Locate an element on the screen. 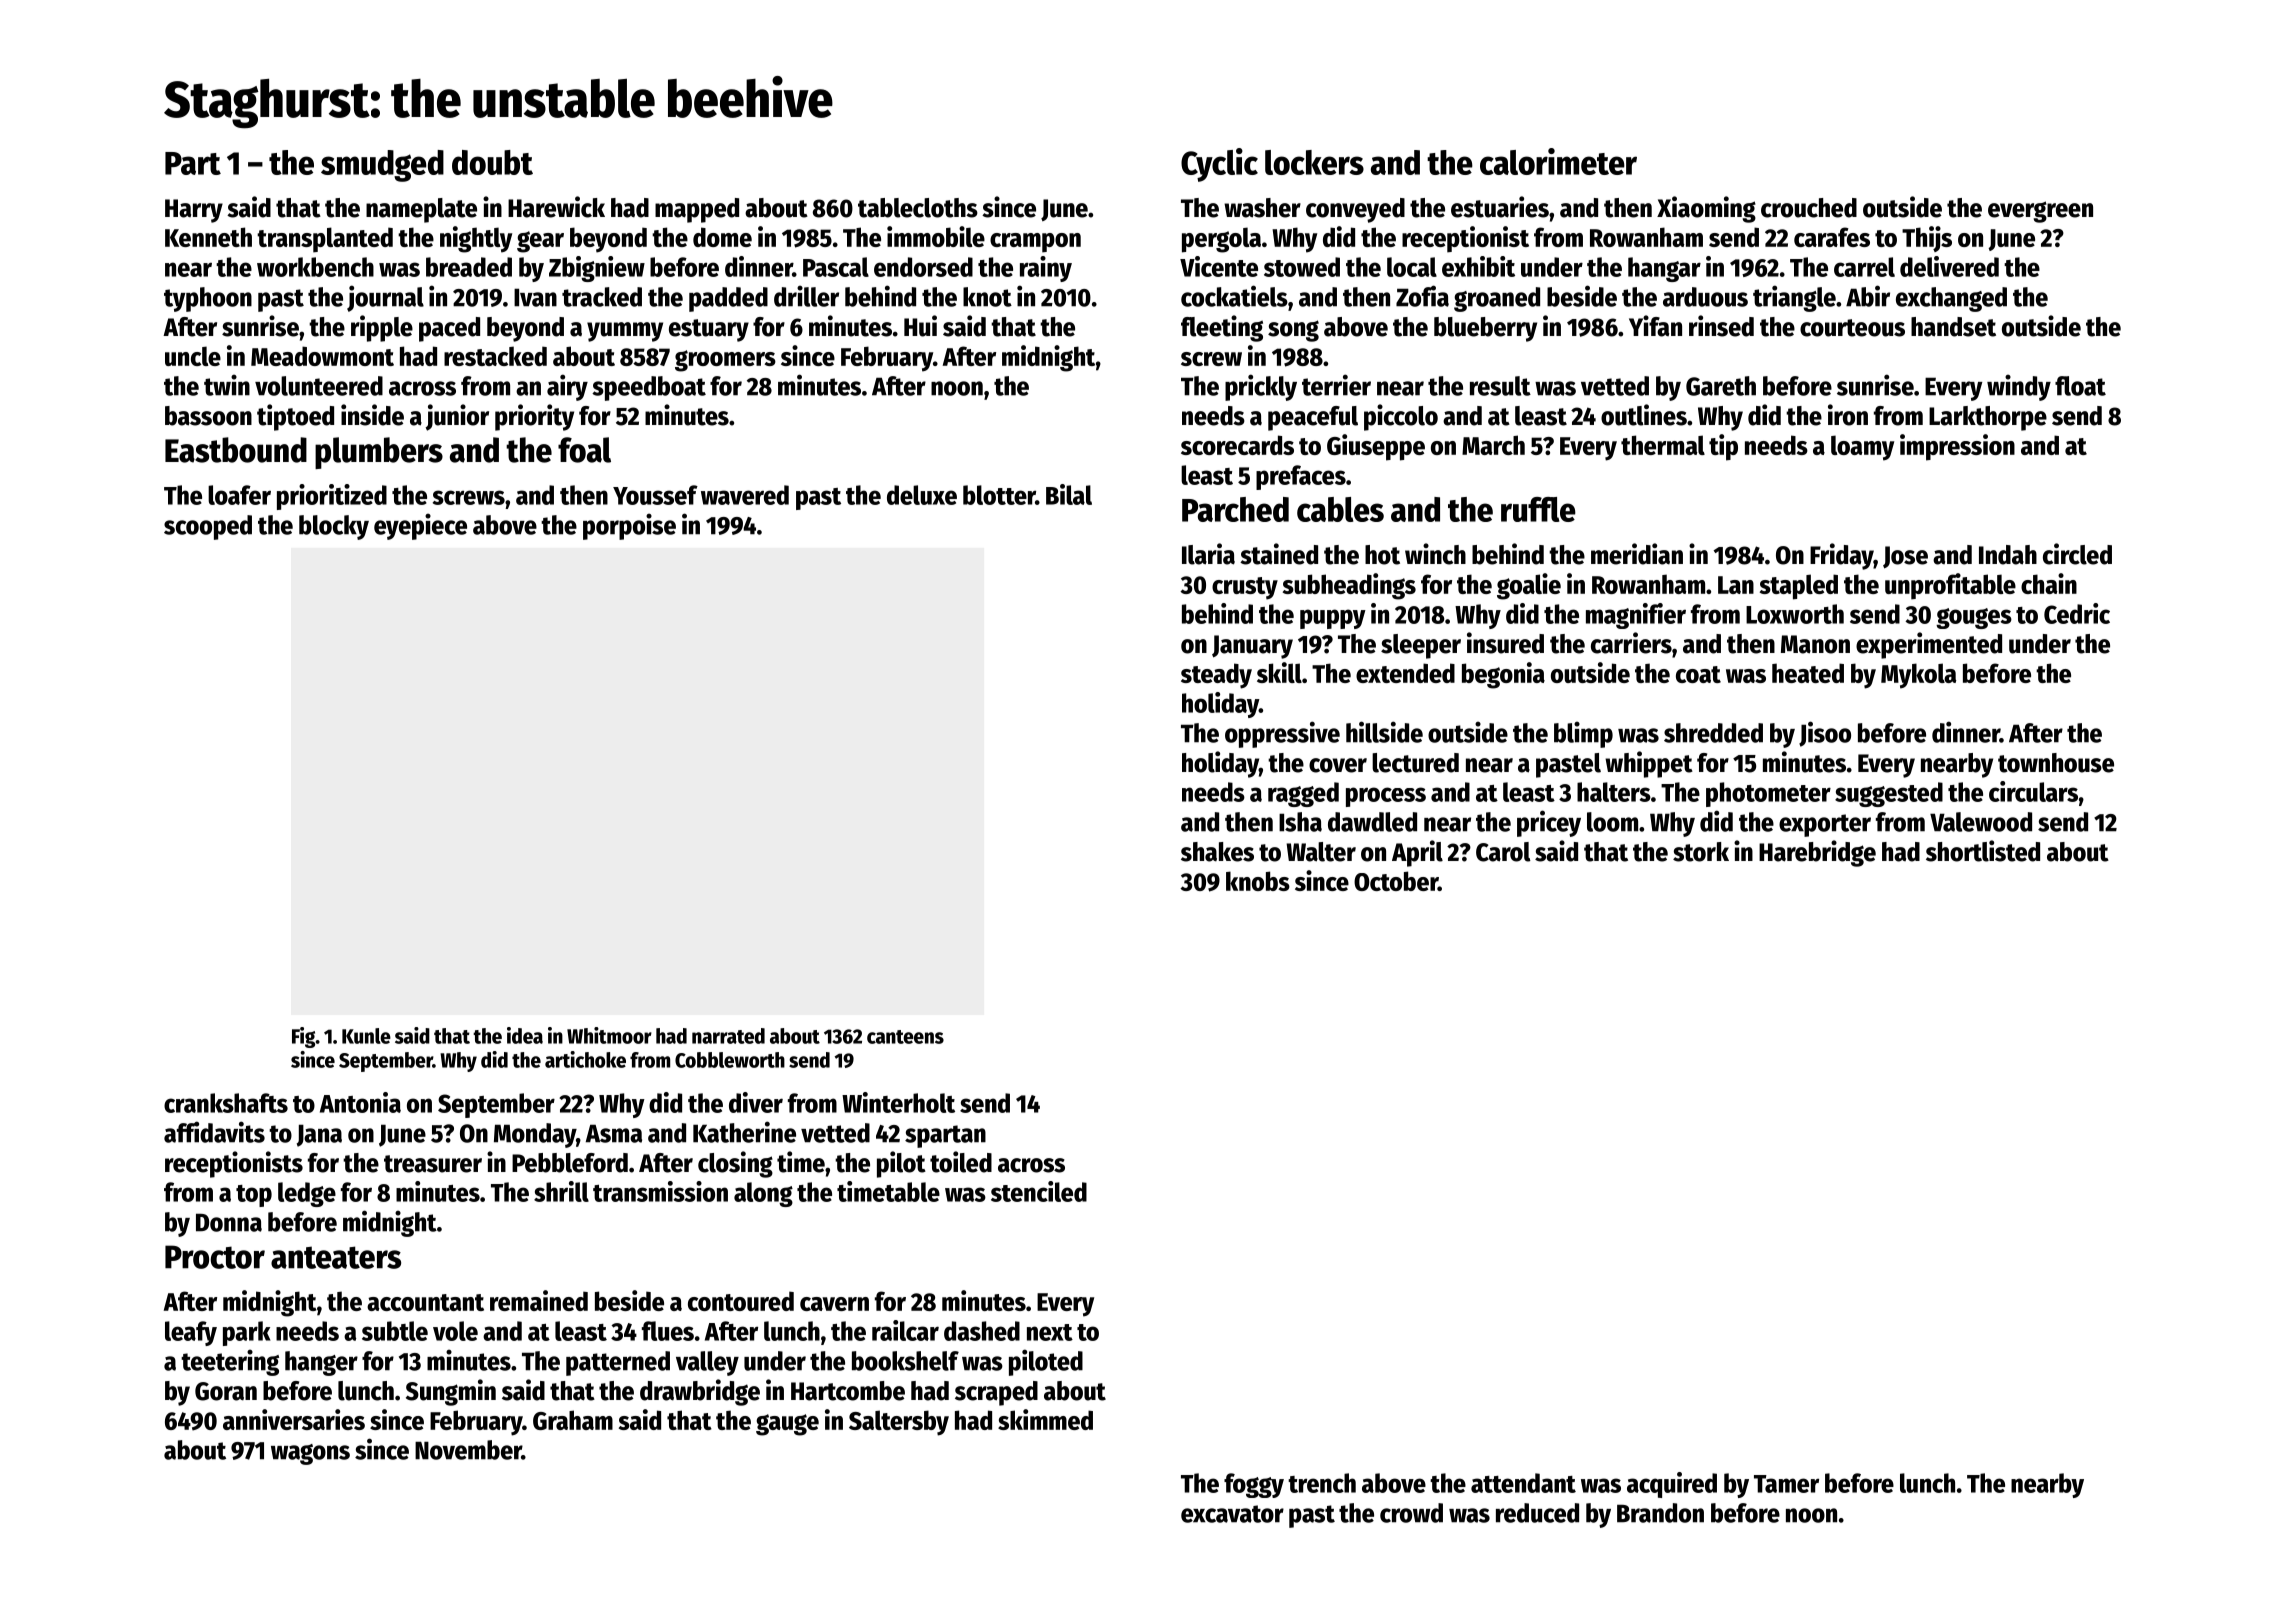 This screenshot has width=2292, height=1620. October is located at coordinates (1396, 881).
